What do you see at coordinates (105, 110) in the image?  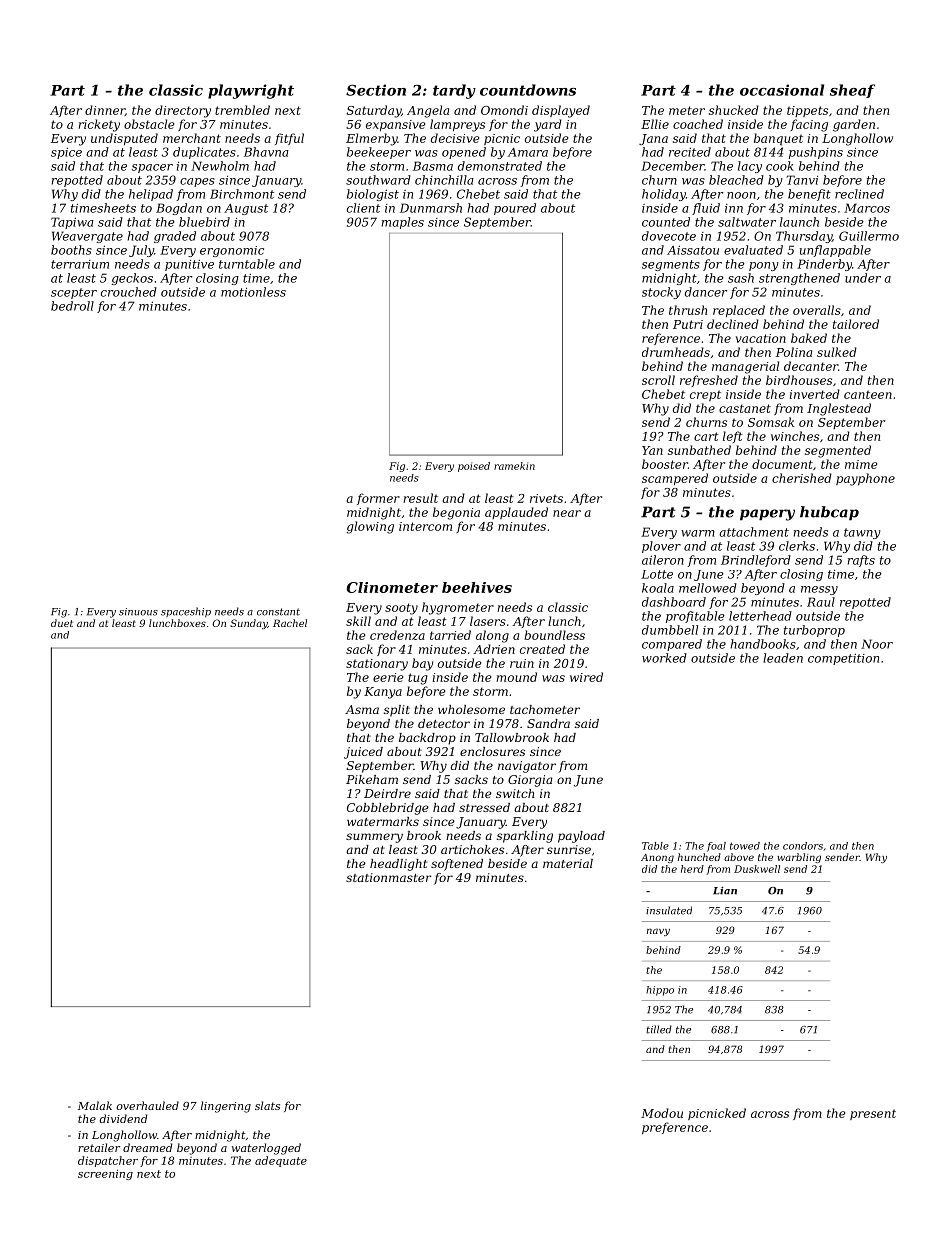 I see `dinner` at bounding box center [105, 110].
